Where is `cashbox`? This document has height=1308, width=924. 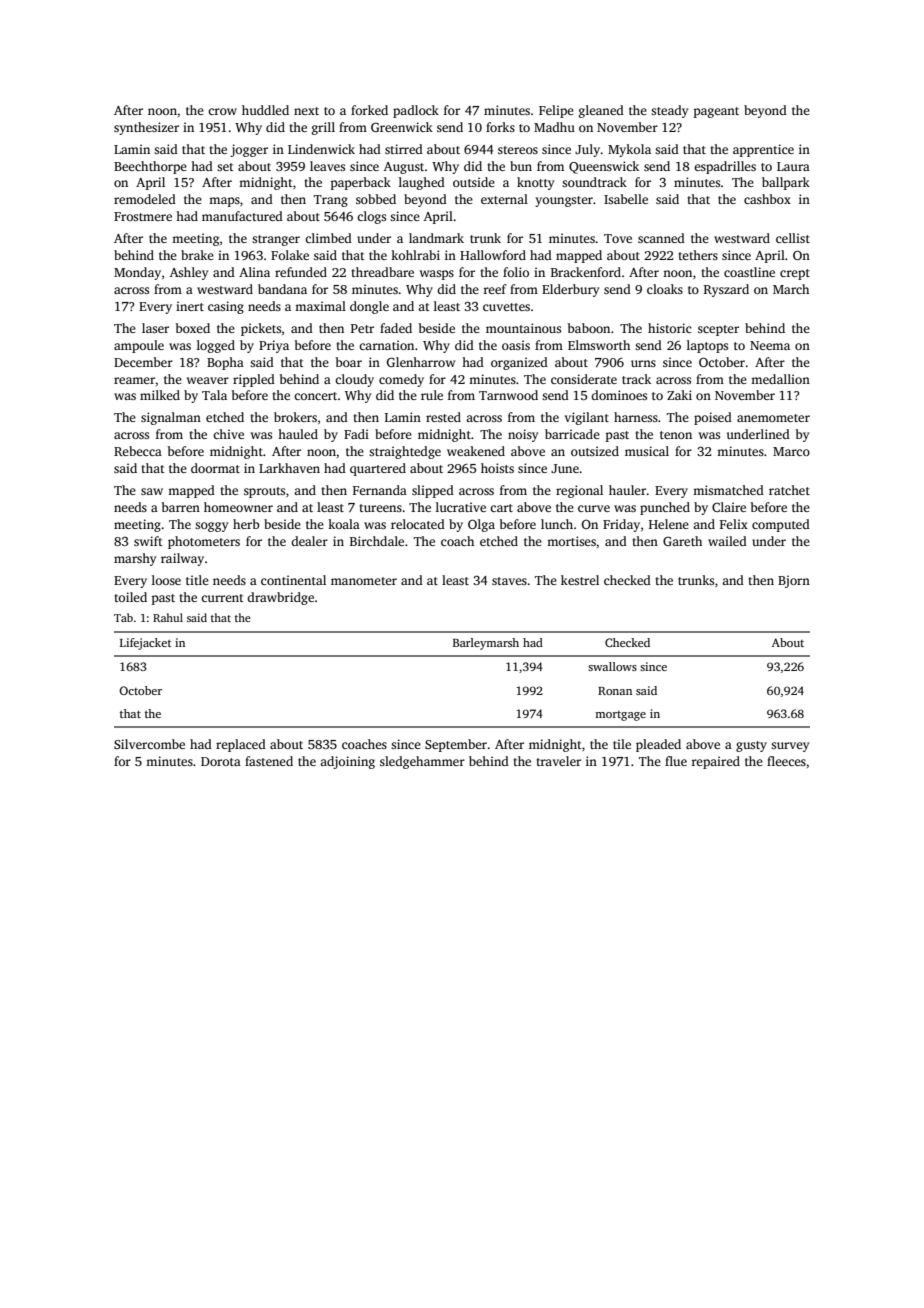 cashbox is located at coordinates (767, 199).
